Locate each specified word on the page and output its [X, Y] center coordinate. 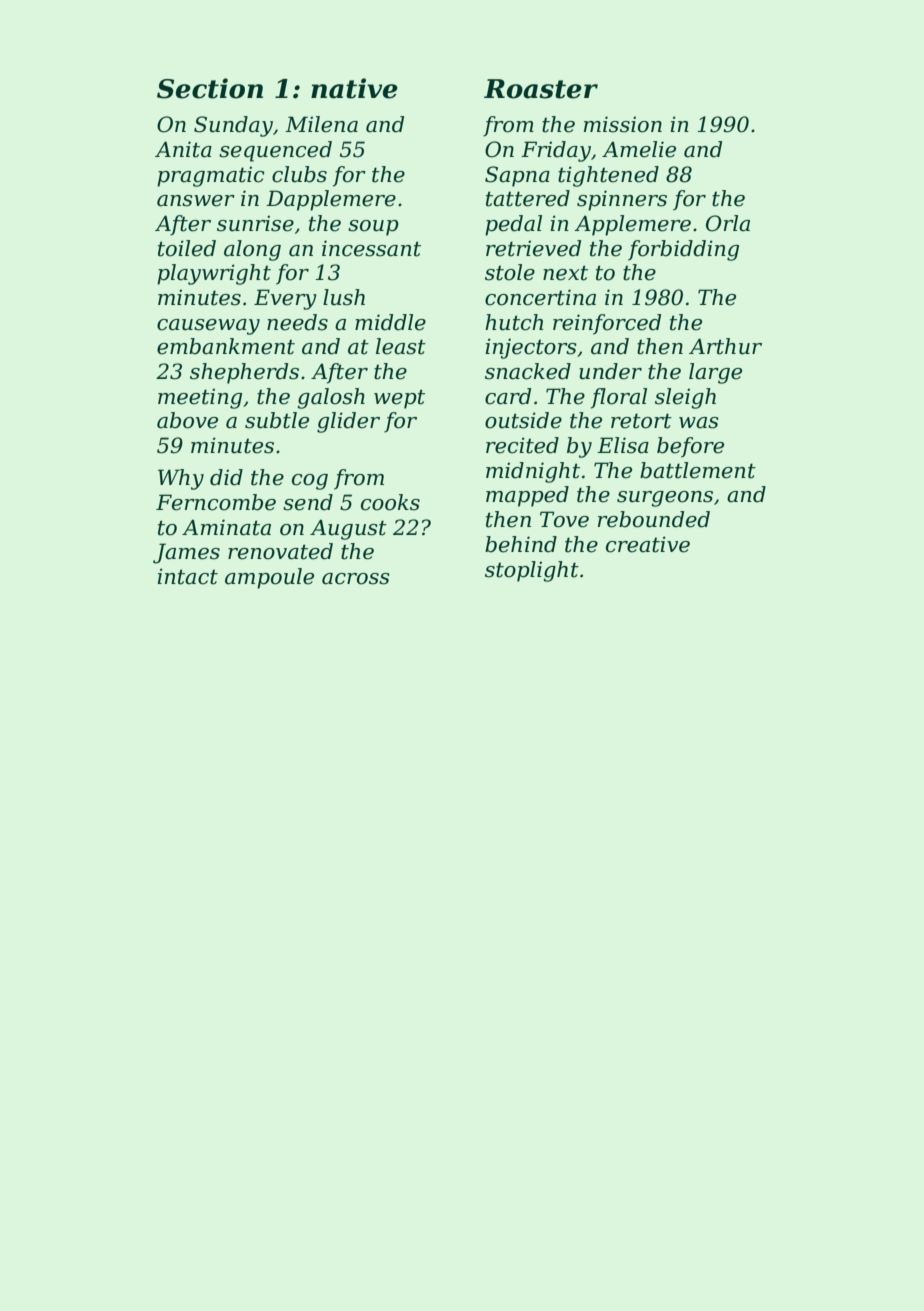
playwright [214, 274]
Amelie [639, 149]
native [354, 88]
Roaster [541, 89]
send [308, 502]
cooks [390, 502]
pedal [513, 225]
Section [210, 88]
